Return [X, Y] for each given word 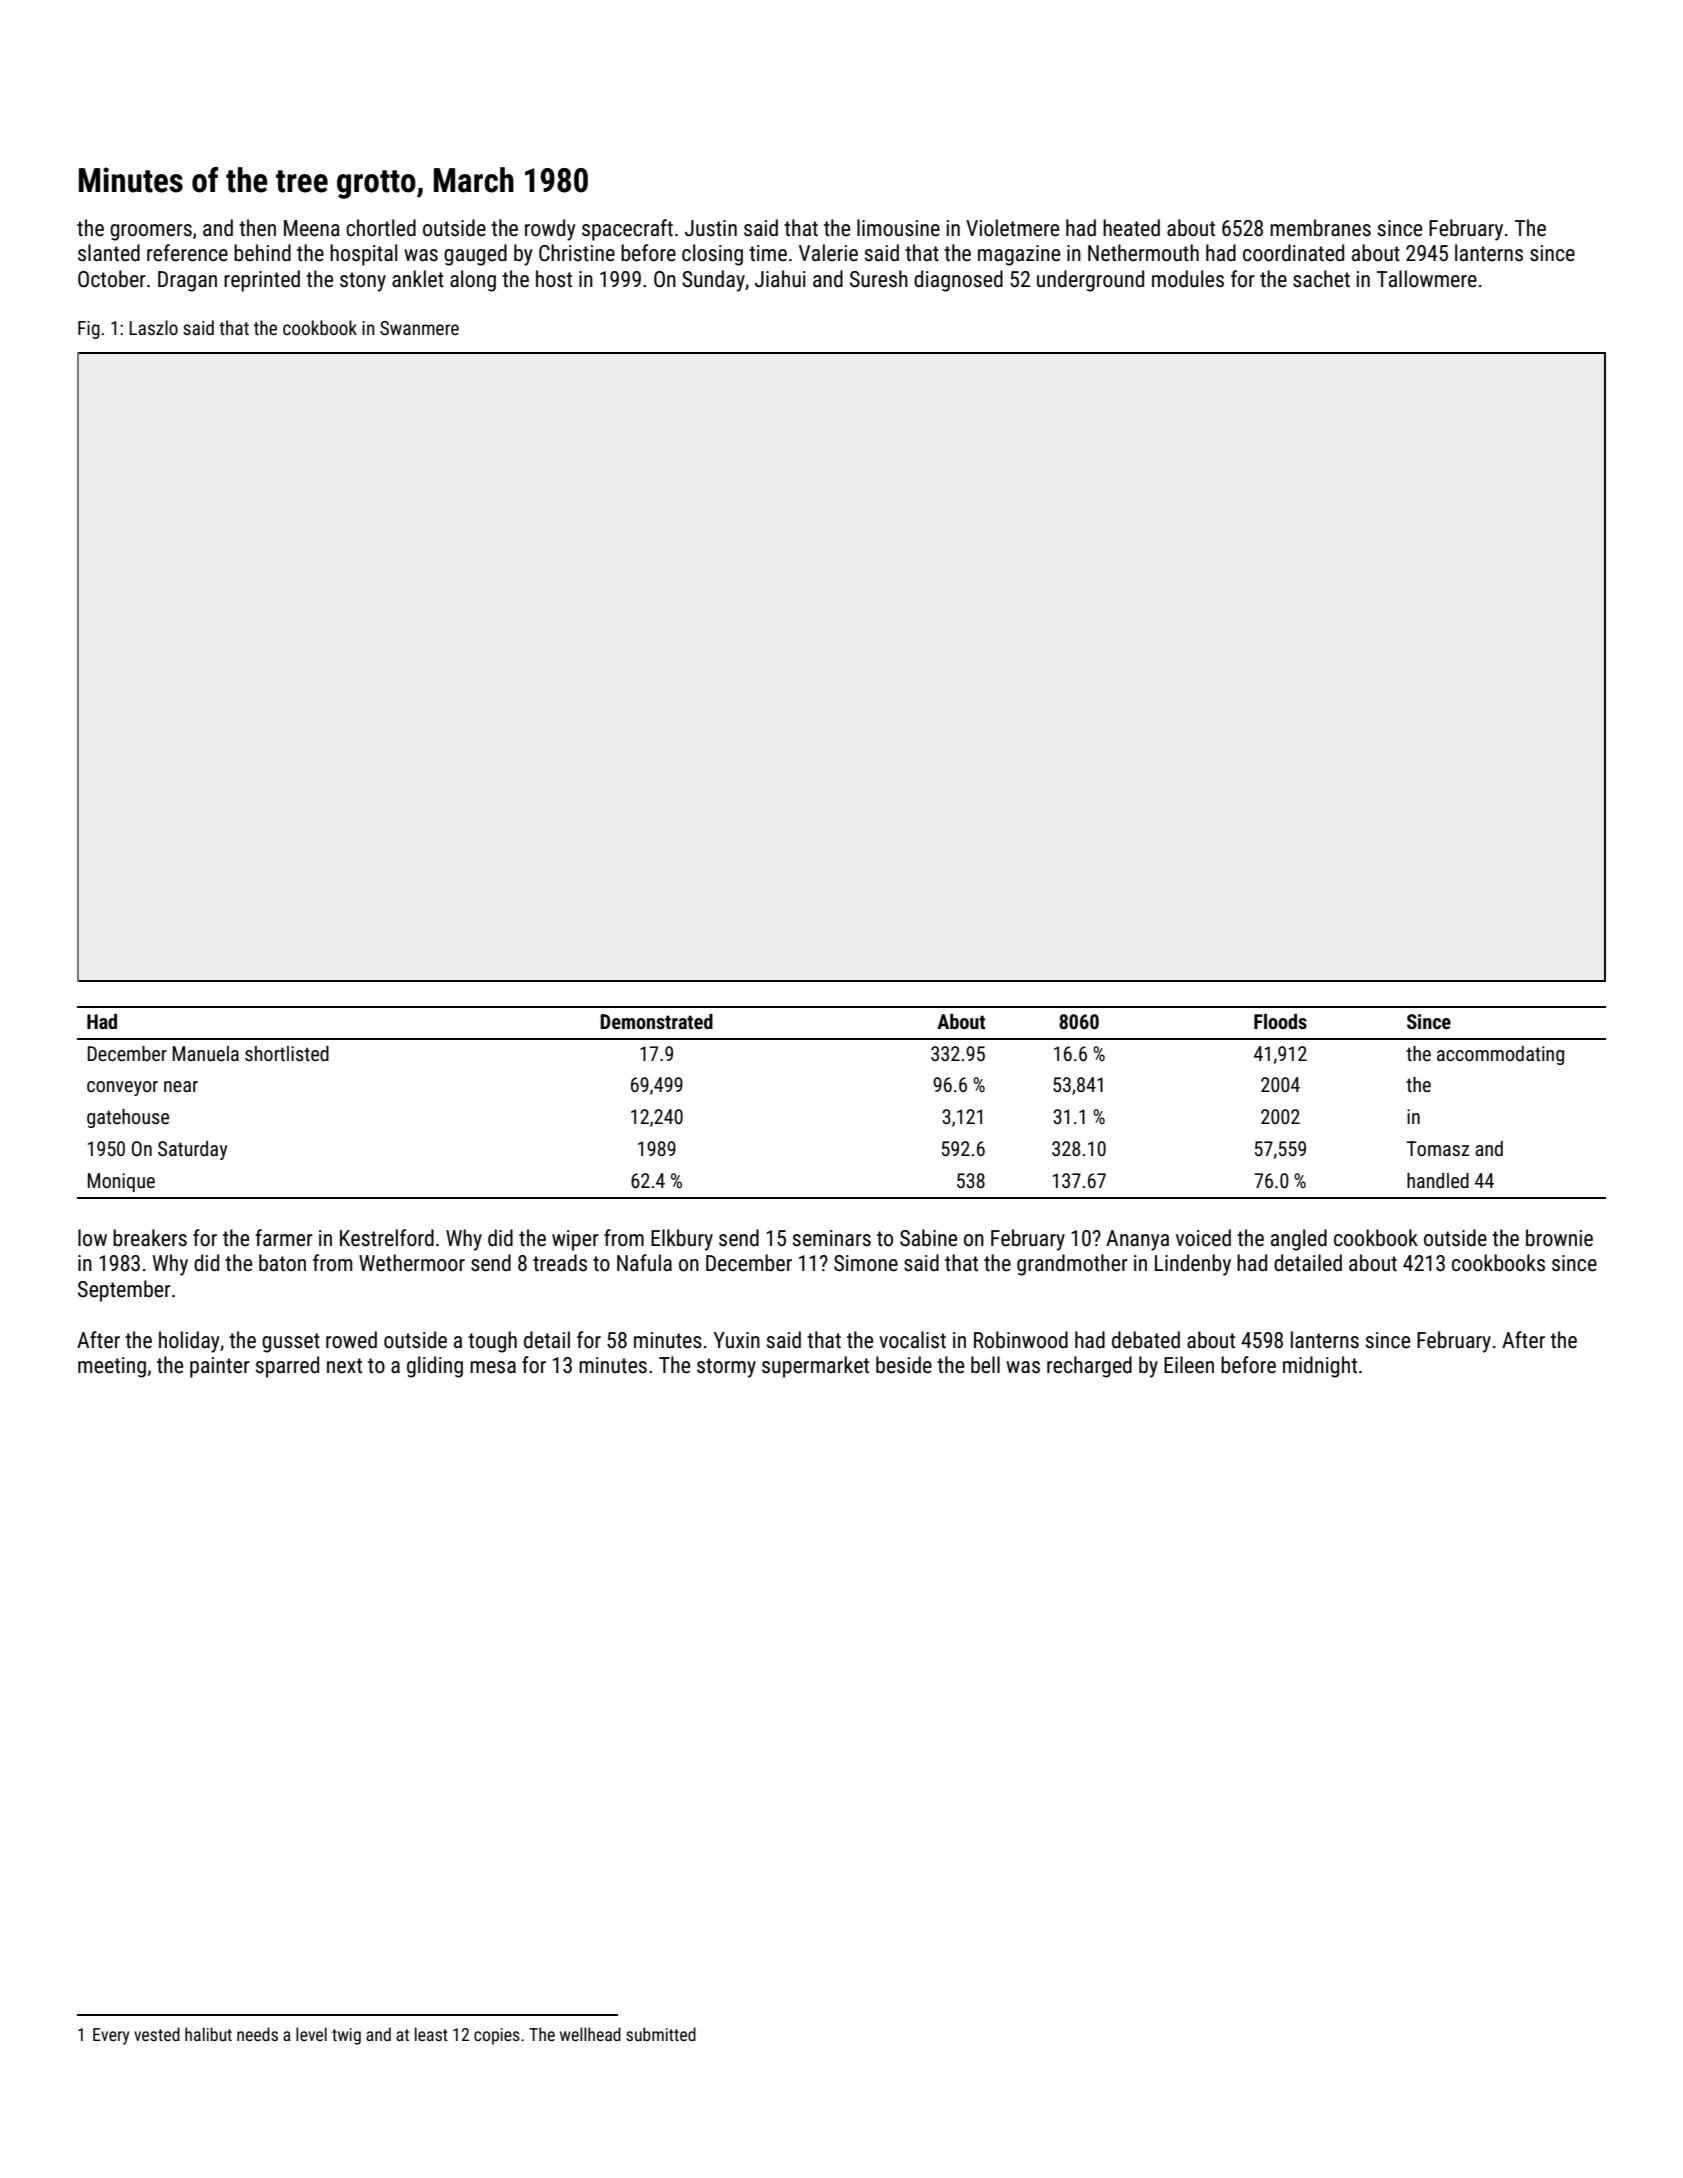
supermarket [815, 1367]
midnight [1320, 1367]
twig [346, 2036]
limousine [898, 228]
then [257, 228]
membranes [1320, 228]
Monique [121, 1182]
